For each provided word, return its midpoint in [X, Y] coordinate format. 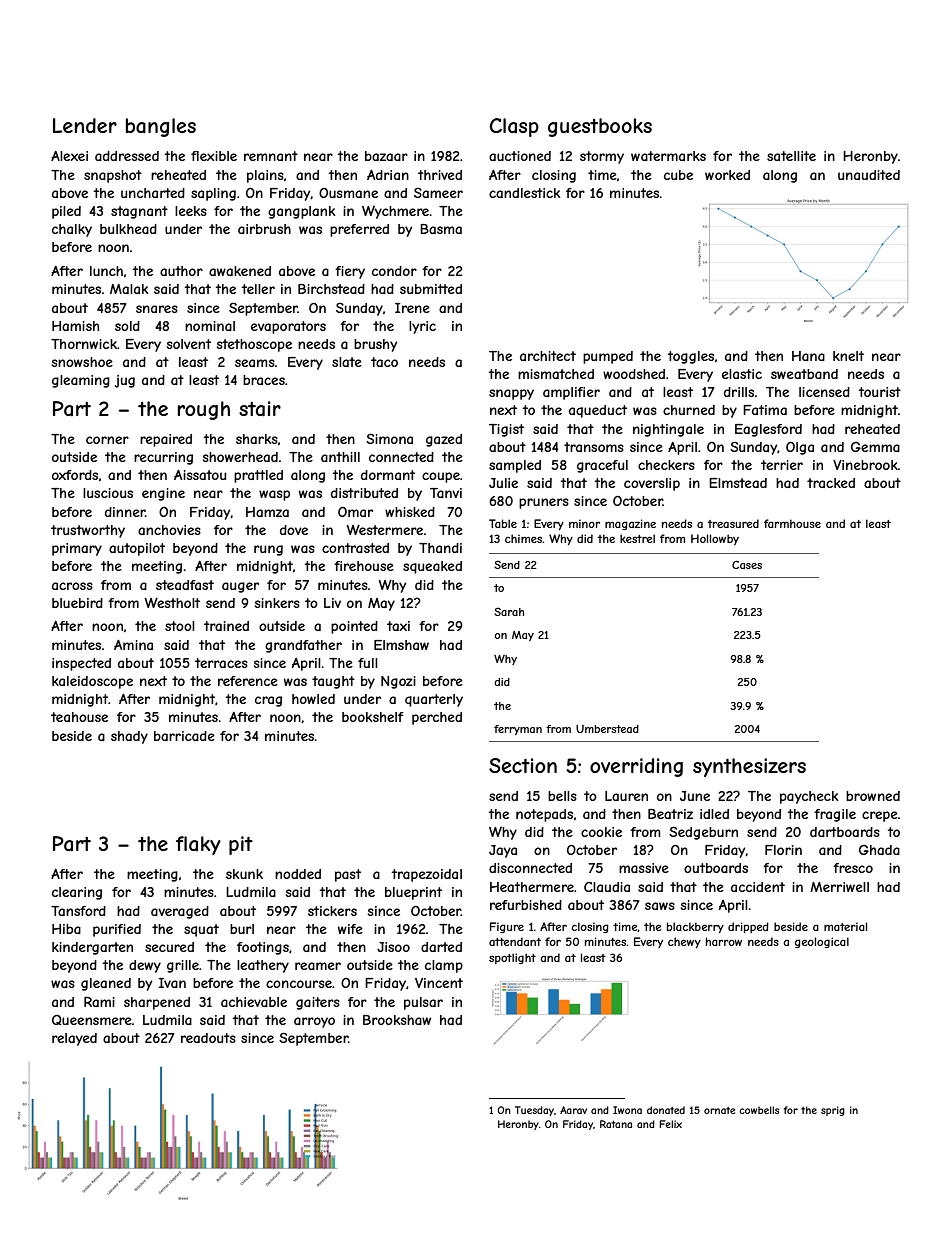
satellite [791, 156]
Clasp [514, 127]
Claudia [607, 887]
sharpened [157, 1003]
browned [873, 796]
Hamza [267, 512]
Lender [85, 125]
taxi [398, 626]
